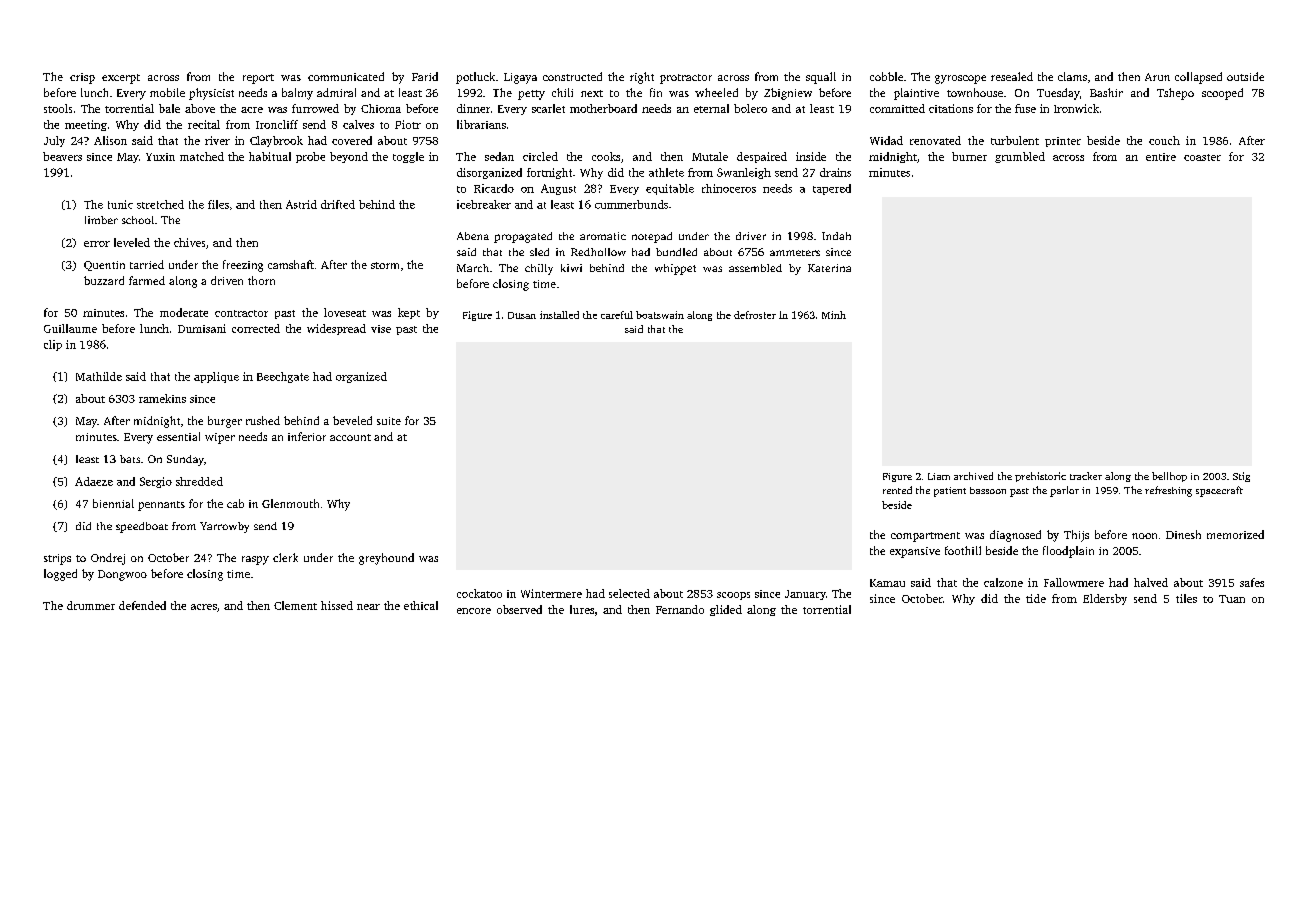 This document has width=1308, height=924. What do you see at coordinates (290, 503) in the document?
I see `Glenmouth` at bounding box center [290, 503].
